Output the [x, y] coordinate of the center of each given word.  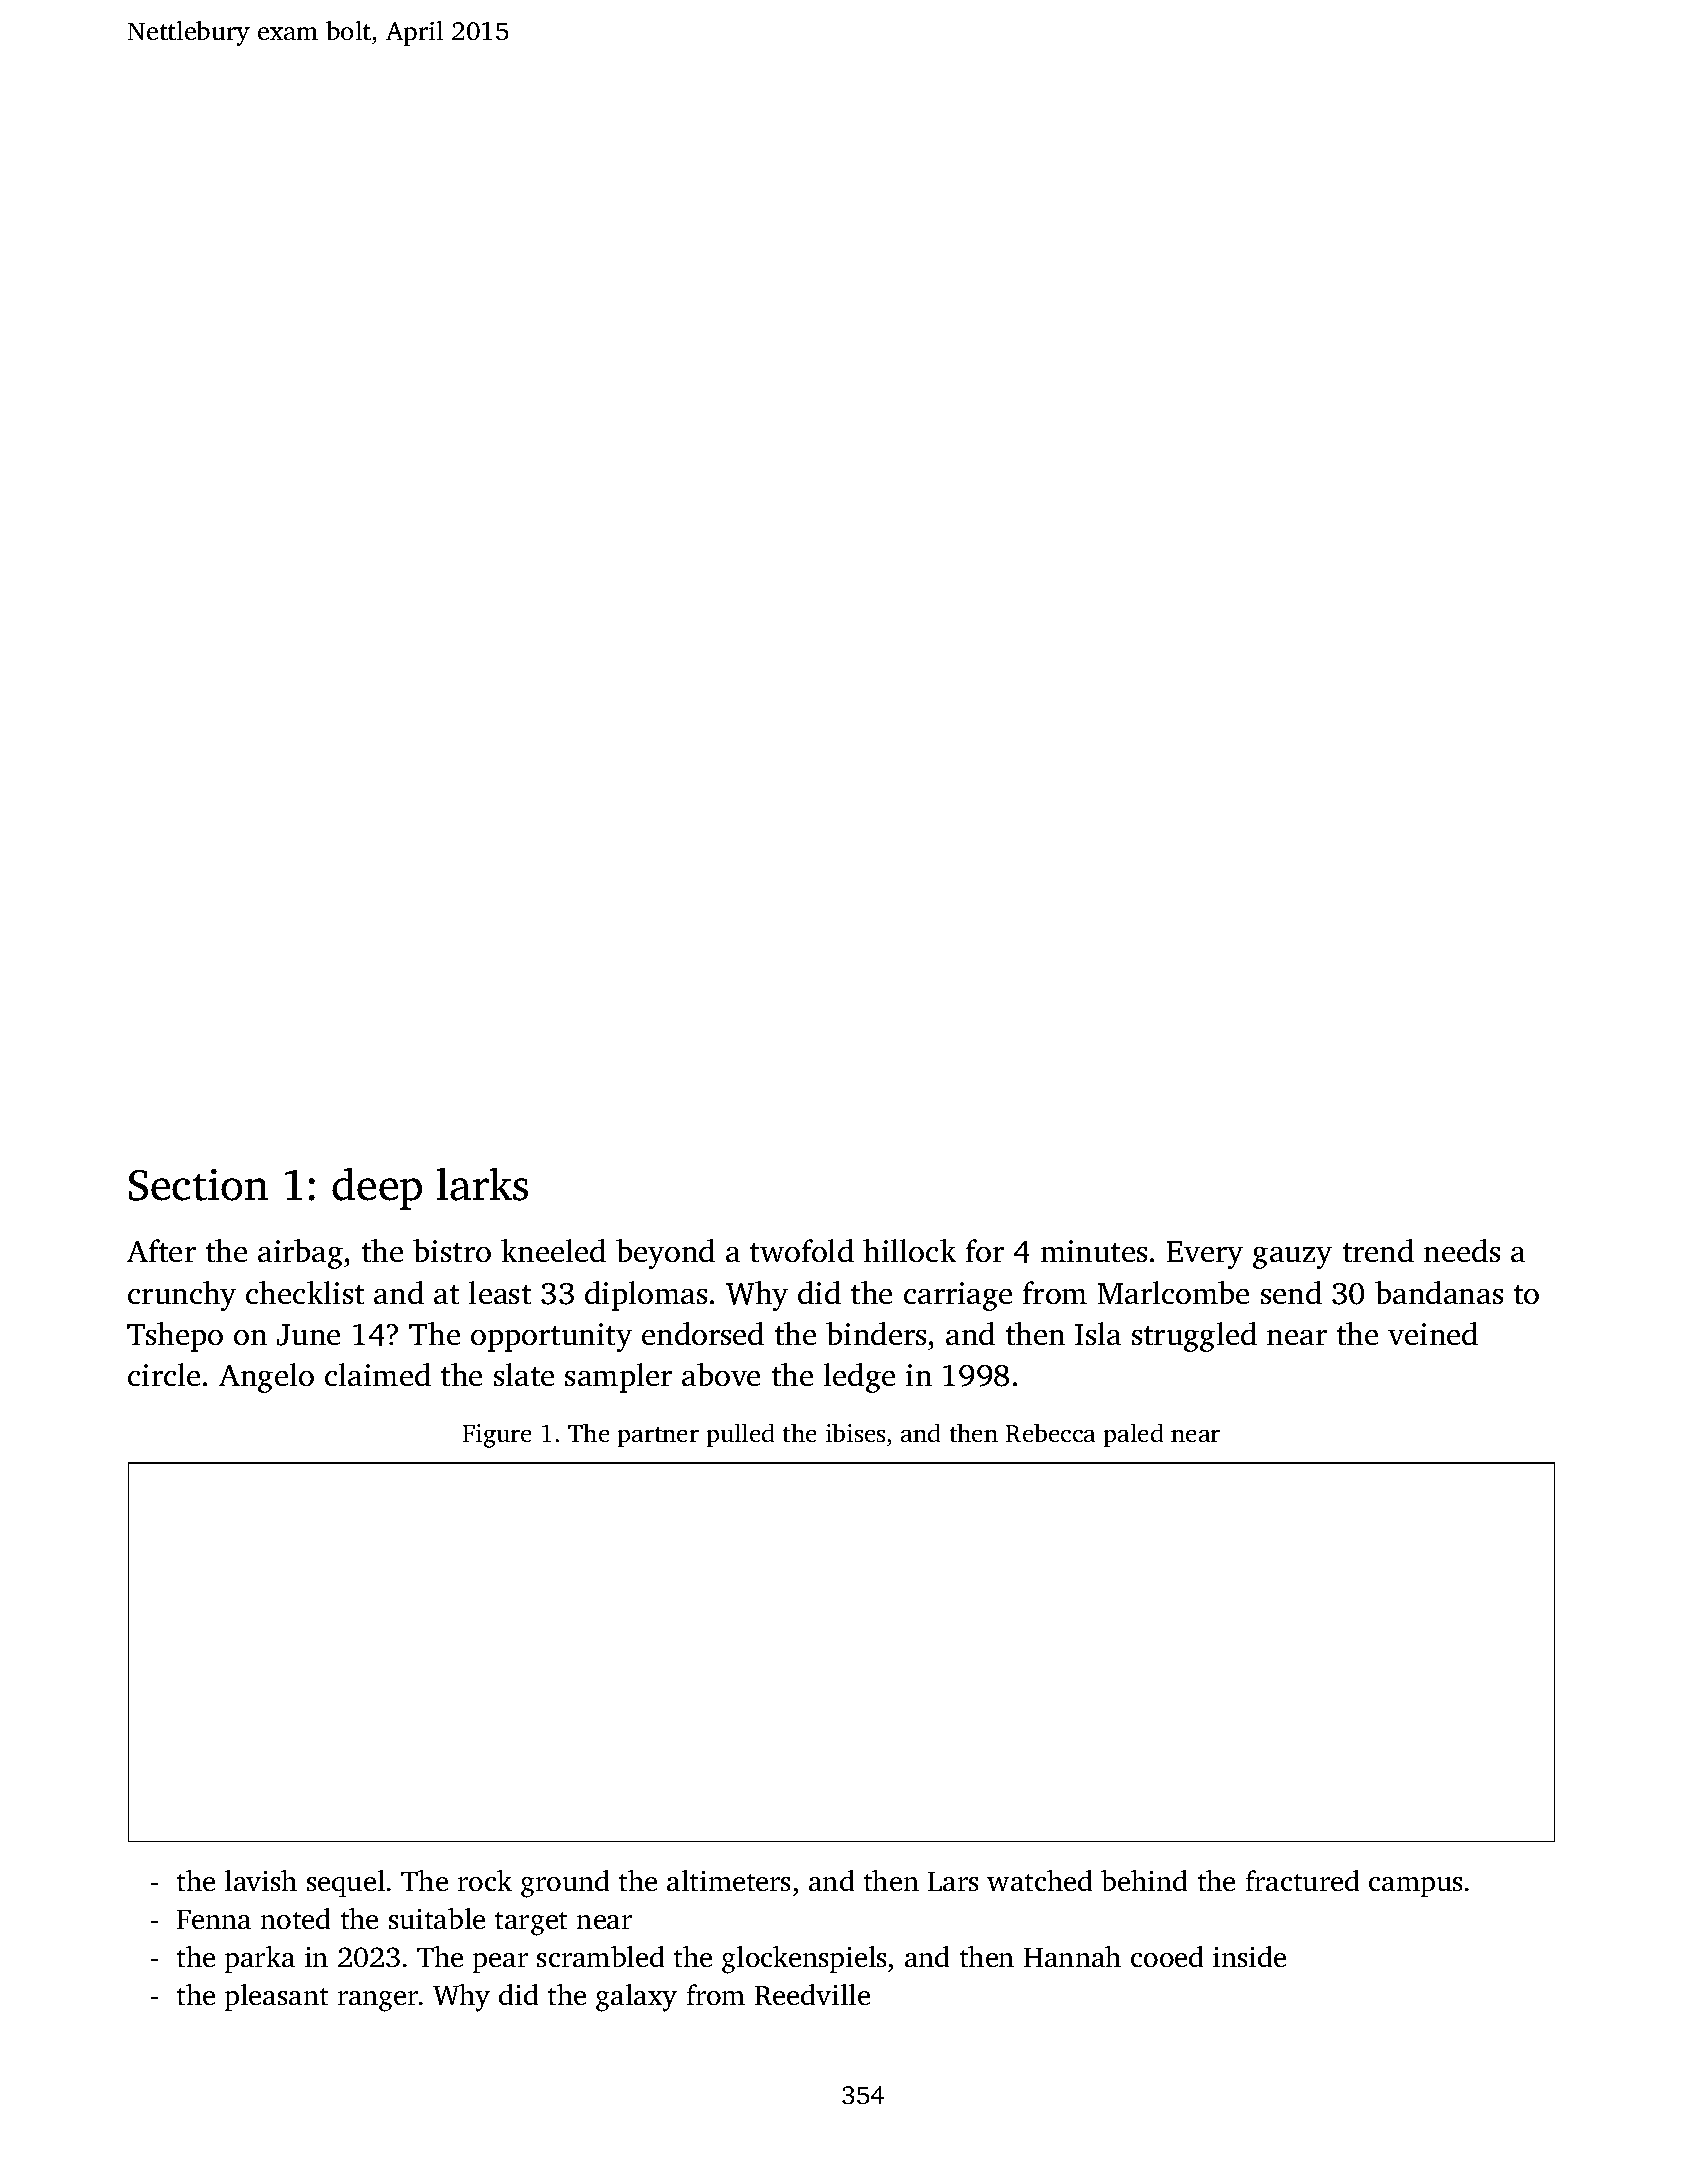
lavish [261, 1880]
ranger [378, 2001]
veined [1433, 1333]
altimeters [728, 1880]
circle [164, 1374]
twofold [802, 1250]
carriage [958, 1296]
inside [1249, 1956]
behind [1144, 1880]
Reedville [812, 1994]
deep [377, 1189]
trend [1378, 1250]
